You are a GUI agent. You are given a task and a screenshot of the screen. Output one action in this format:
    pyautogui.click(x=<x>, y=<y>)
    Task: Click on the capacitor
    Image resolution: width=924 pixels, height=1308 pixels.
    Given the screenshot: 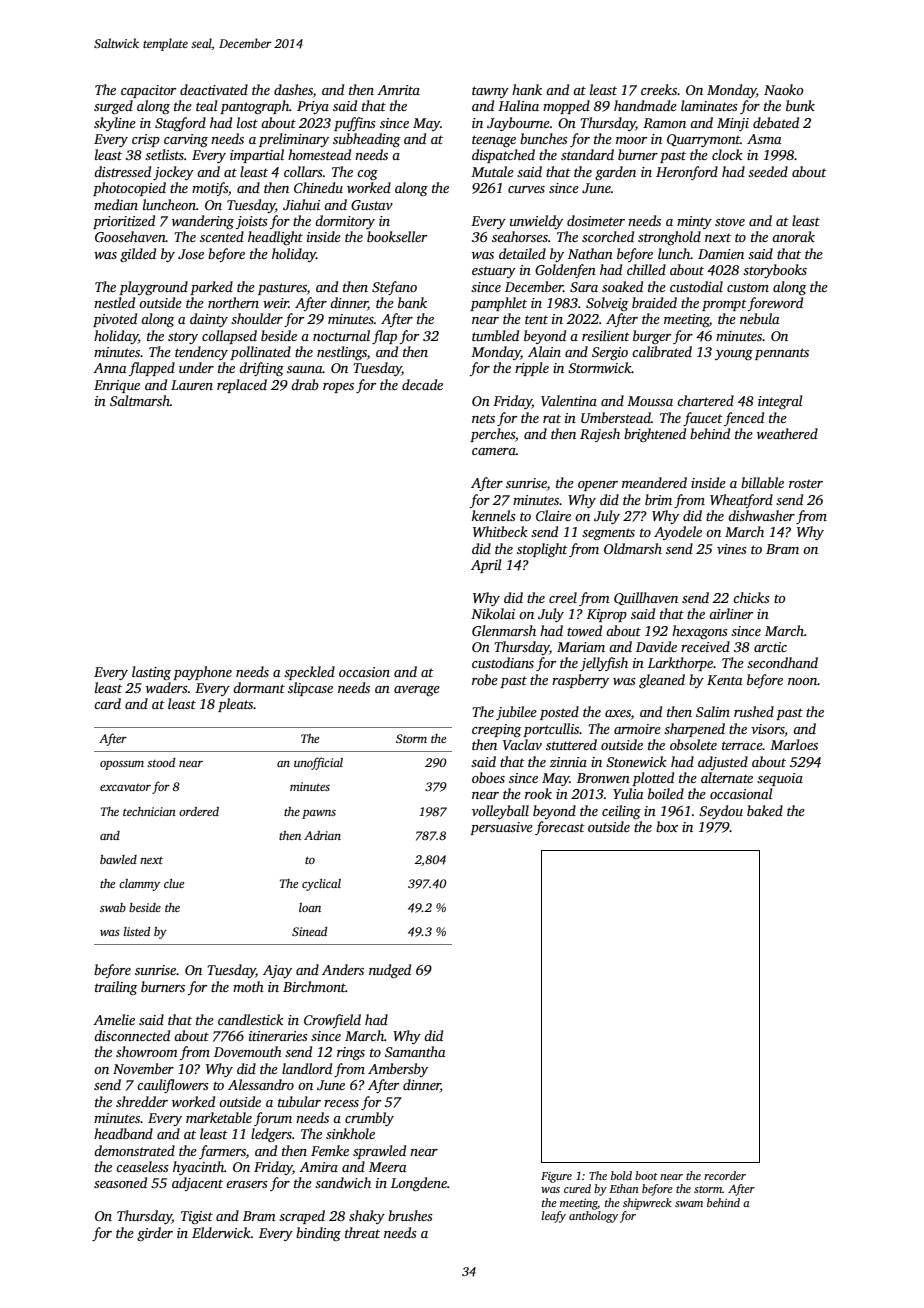 What is the action you would take?
    pyautogui.click(x=148, y=91)
